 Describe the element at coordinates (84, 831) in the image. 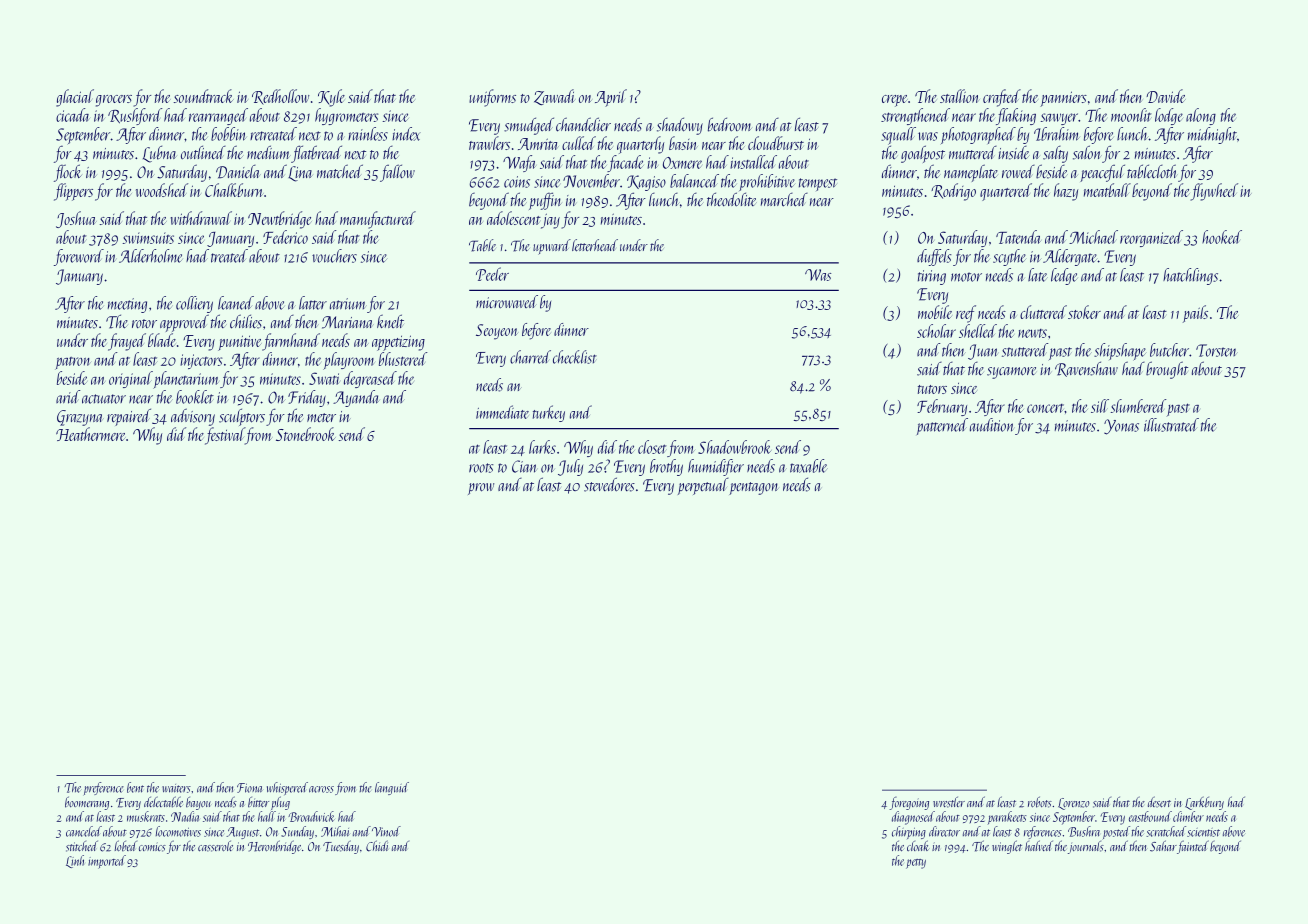

I see `canceled` at that location.
